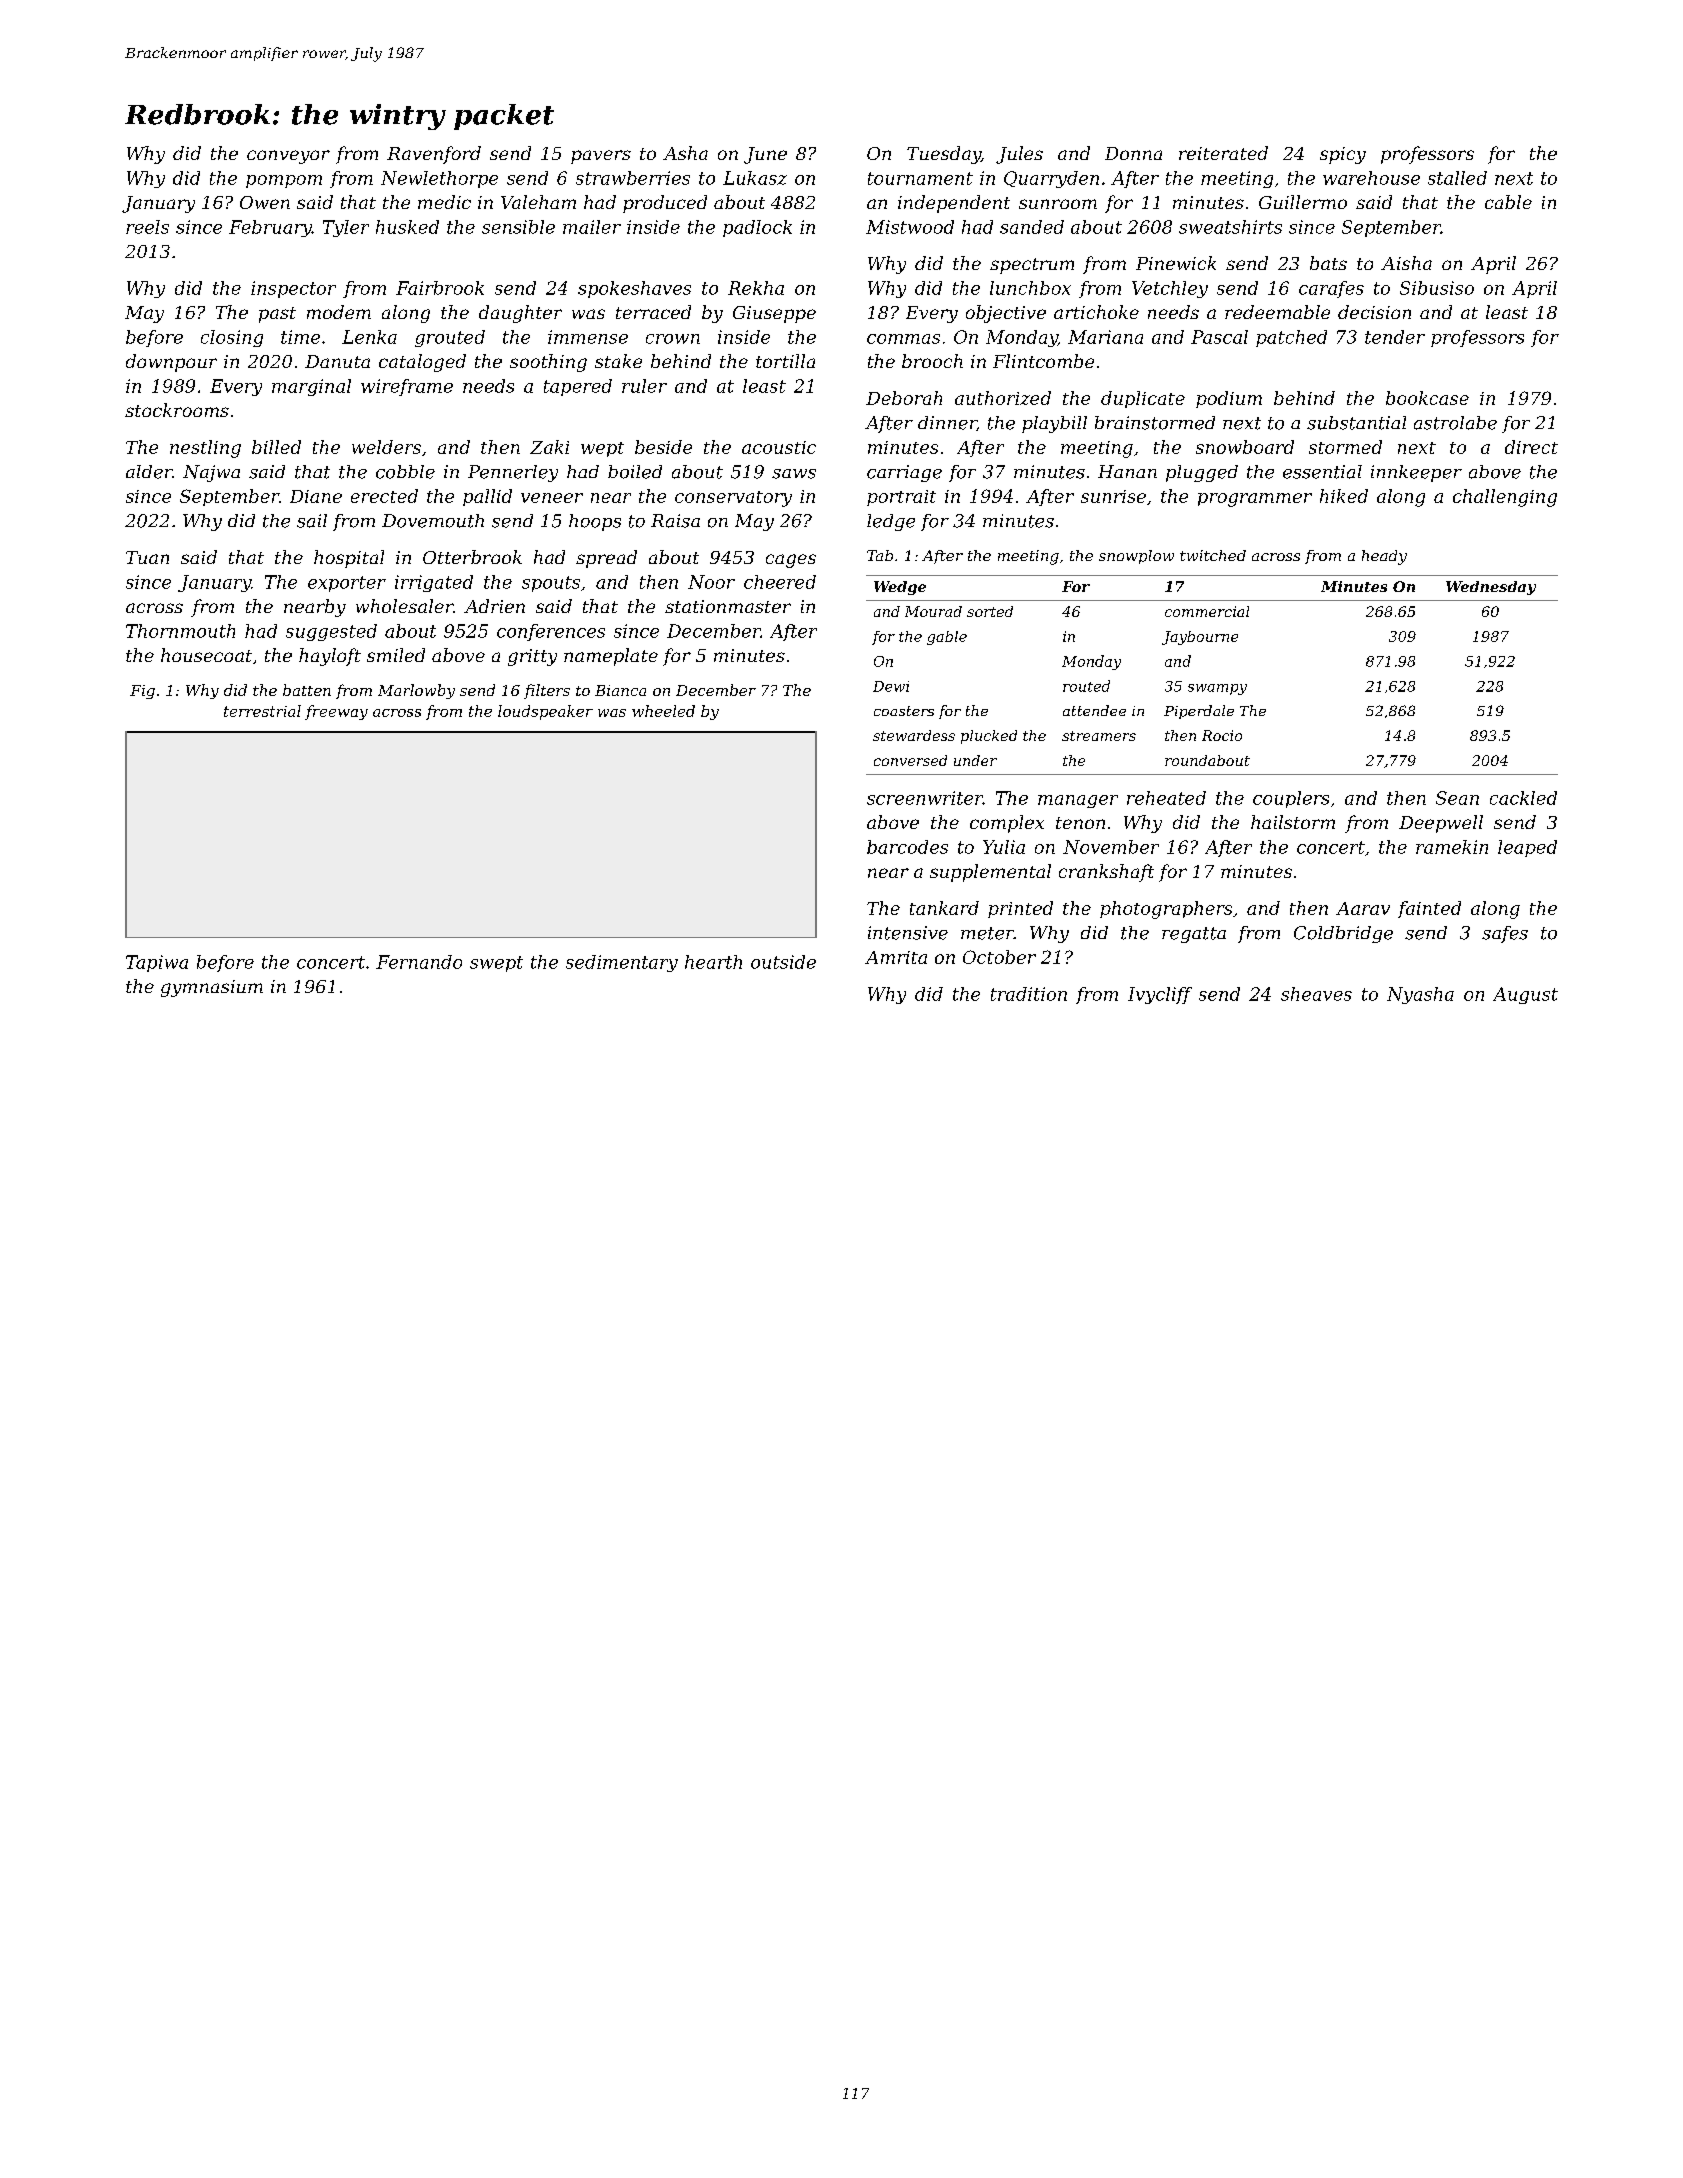 The width and height of the screenshot is (1683, 2178). What do you see at coordinates (1322, 472) in the screenshot?
I see `essential` at bounding box center [1322, 472].
